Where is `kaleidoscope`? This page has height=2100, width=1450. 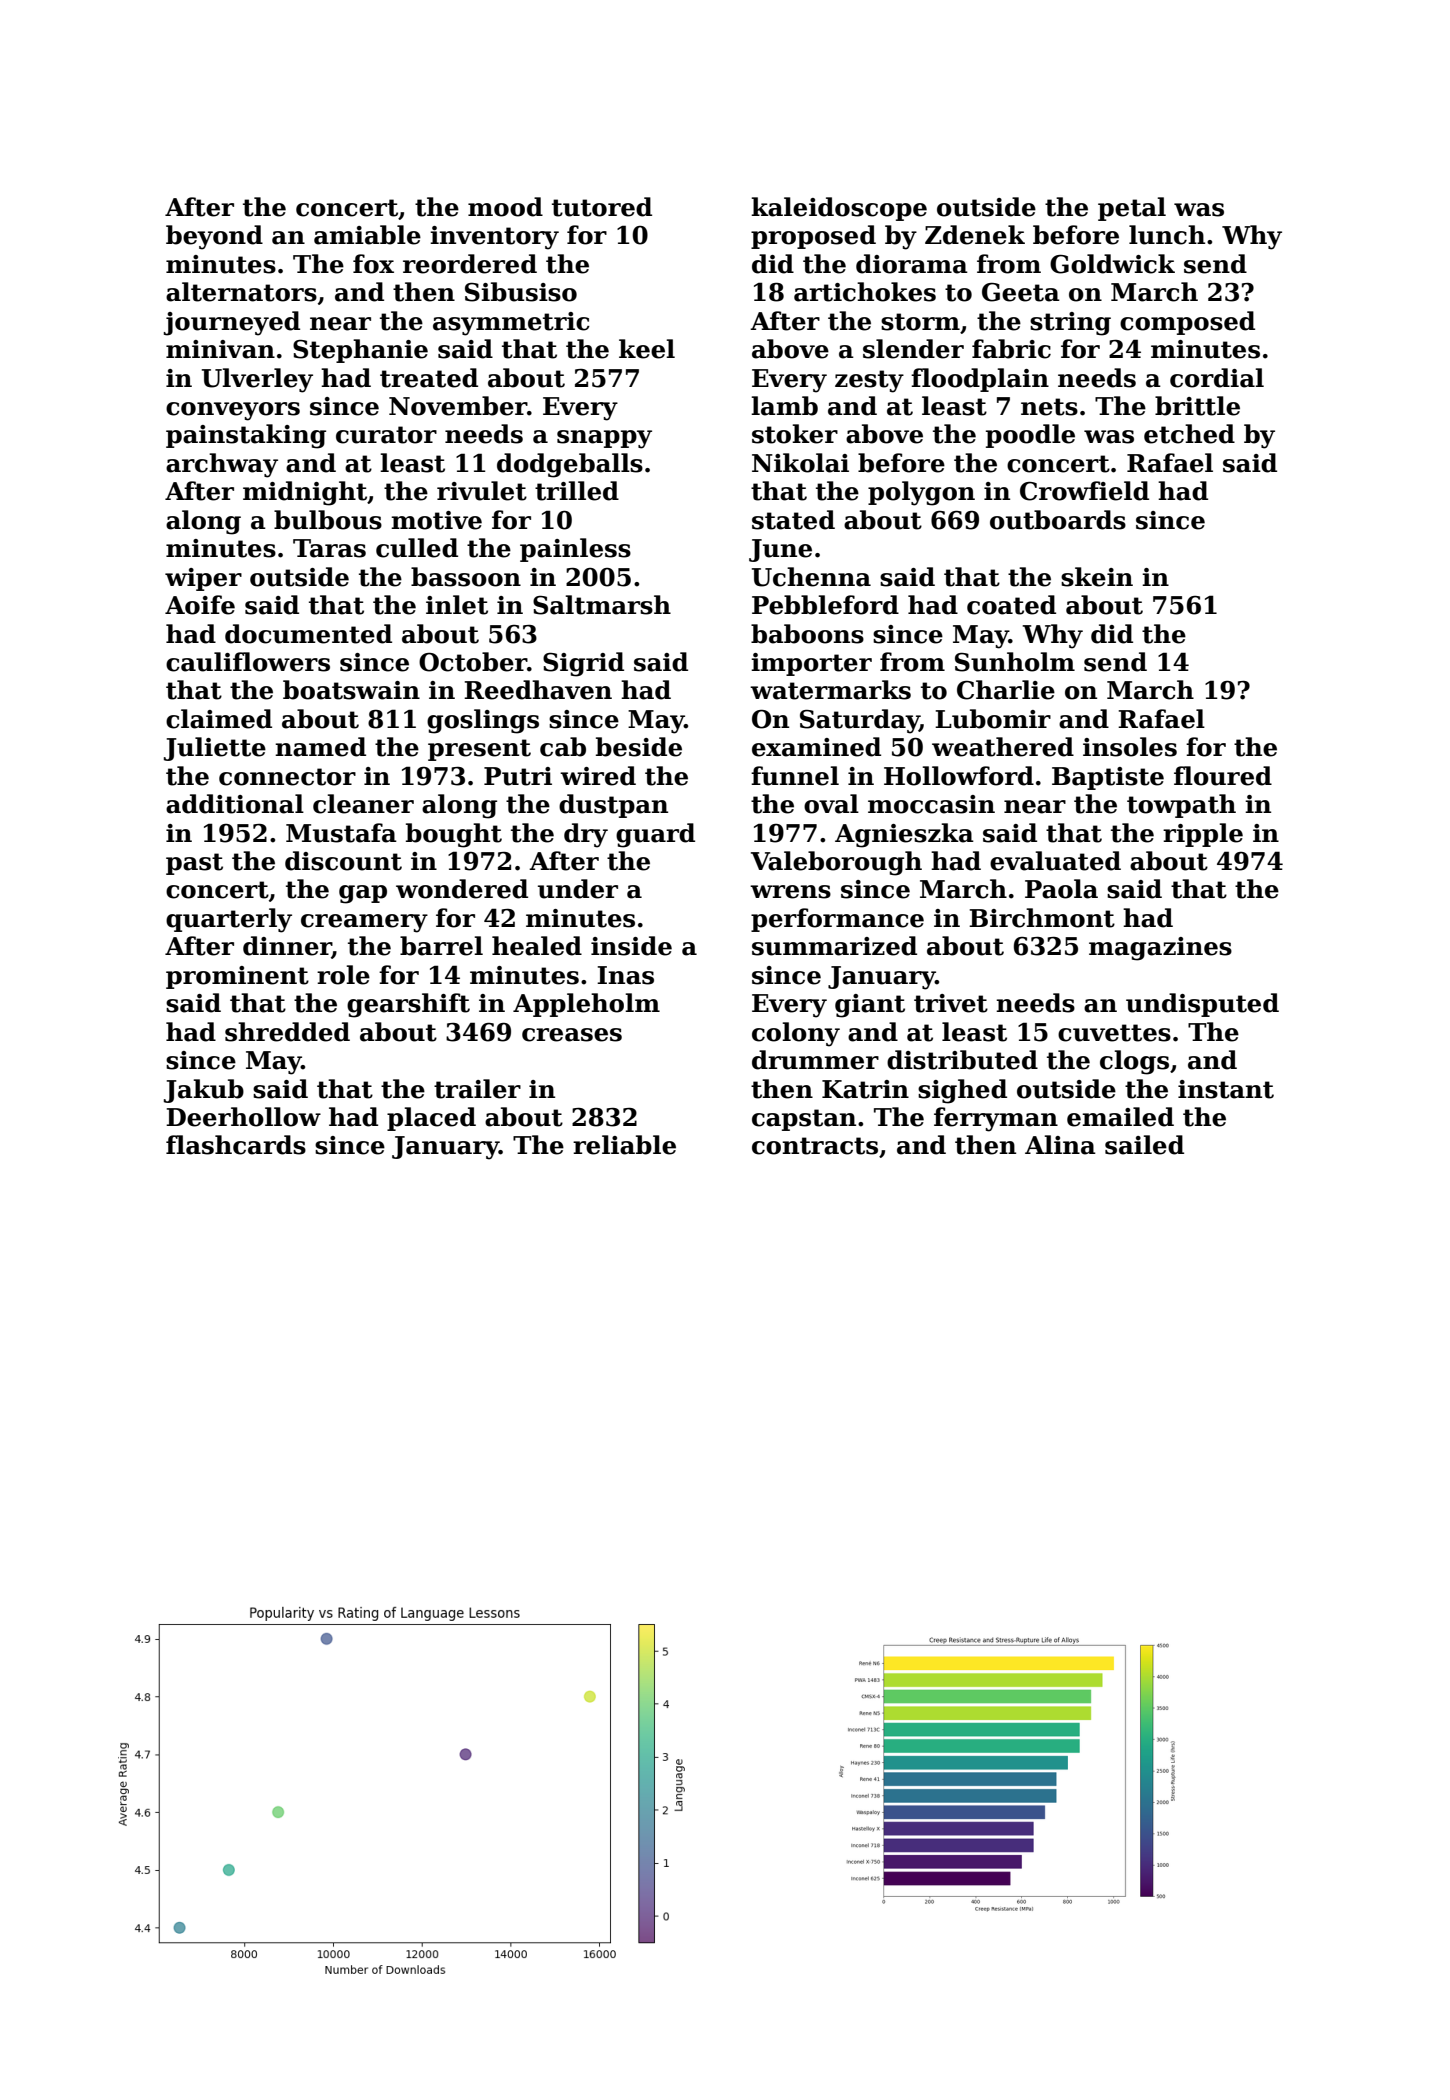 kaleidoscope is located at coordinates (839, 209).
